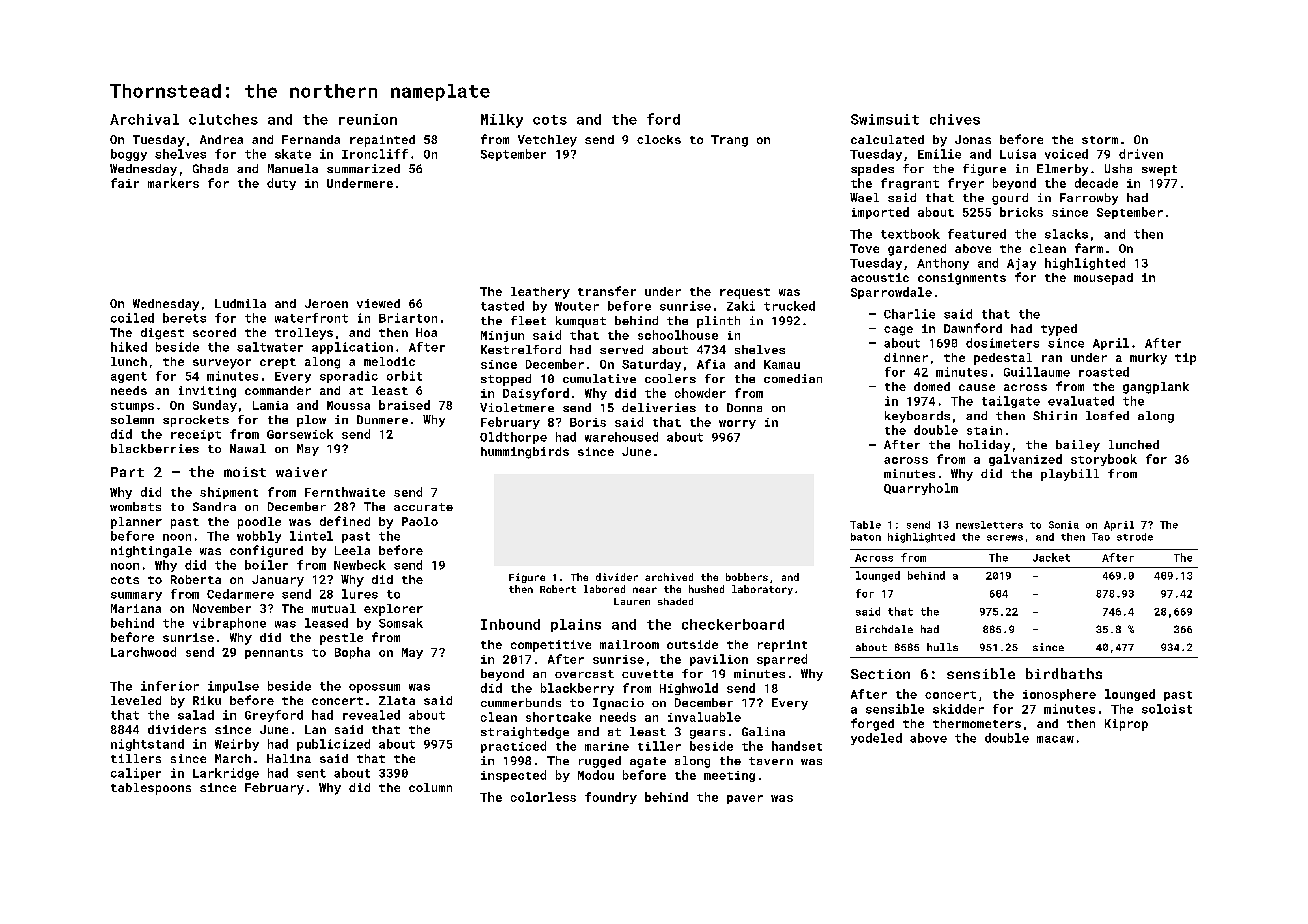  Describe the element at coordinates (259, 523) in the image. I see `poodle` at that location.
